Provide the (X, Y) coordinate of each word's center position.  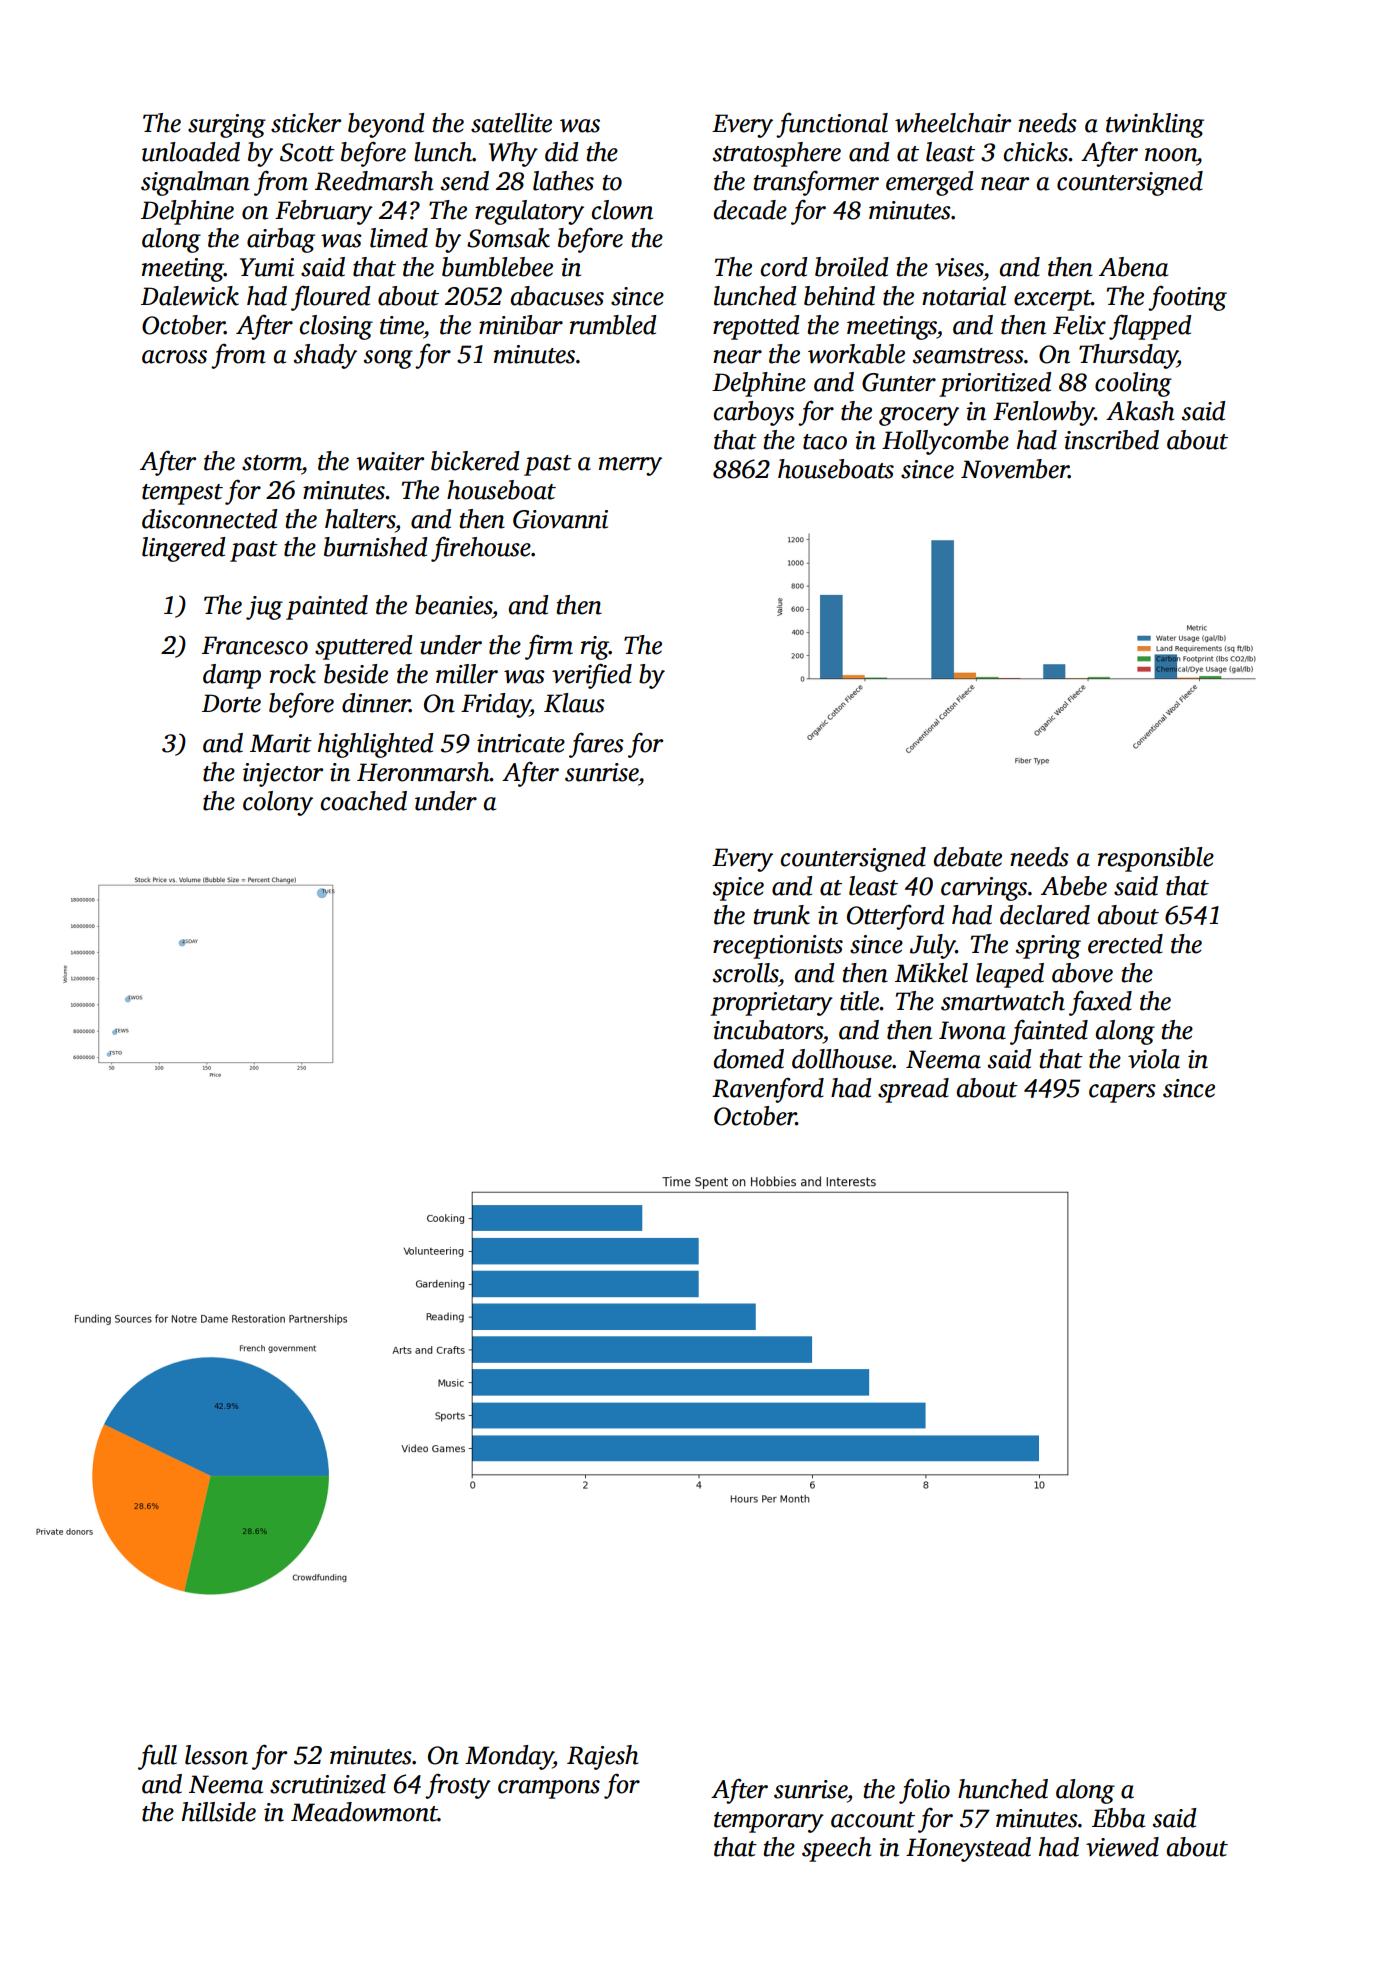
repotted (756, 327)
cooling (1133, 384)
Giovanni (560, 519)
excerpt (1052, 300)
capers (1122, 1093)
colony (278, 803)
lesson (216, 1755)
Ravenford (768, 1090)
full (157, 1757)
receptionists (778, 947)
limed (399, 238)
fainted (1049, 1032)
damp (232, 676)
